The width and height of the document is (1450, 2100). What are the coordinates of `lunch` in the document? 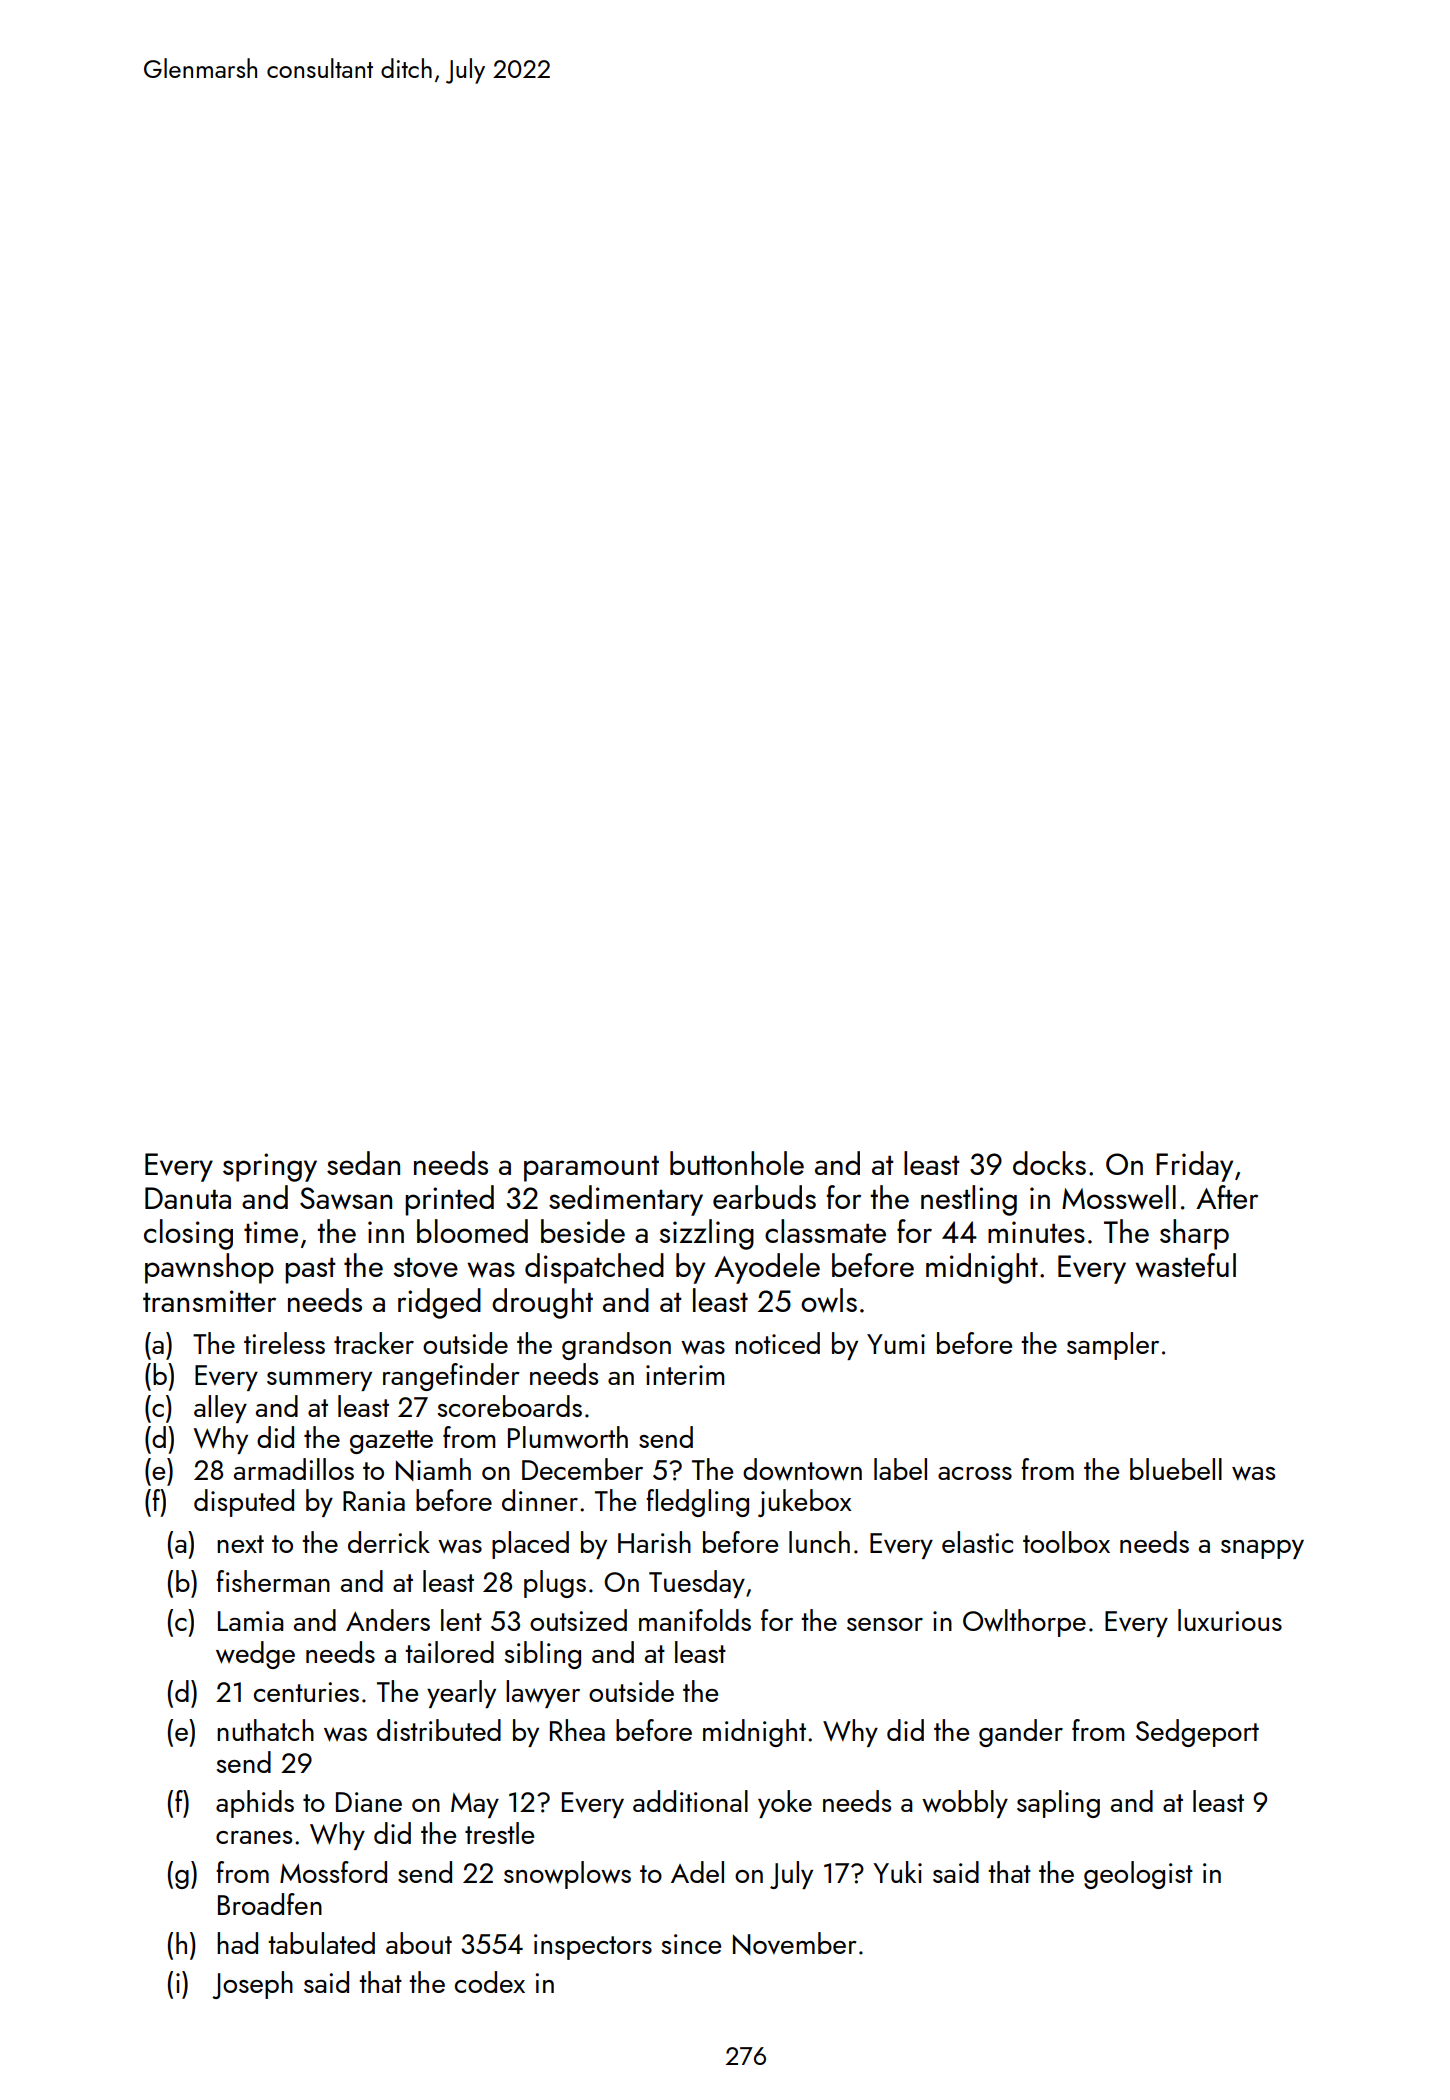 It's located at (819, 1542).
